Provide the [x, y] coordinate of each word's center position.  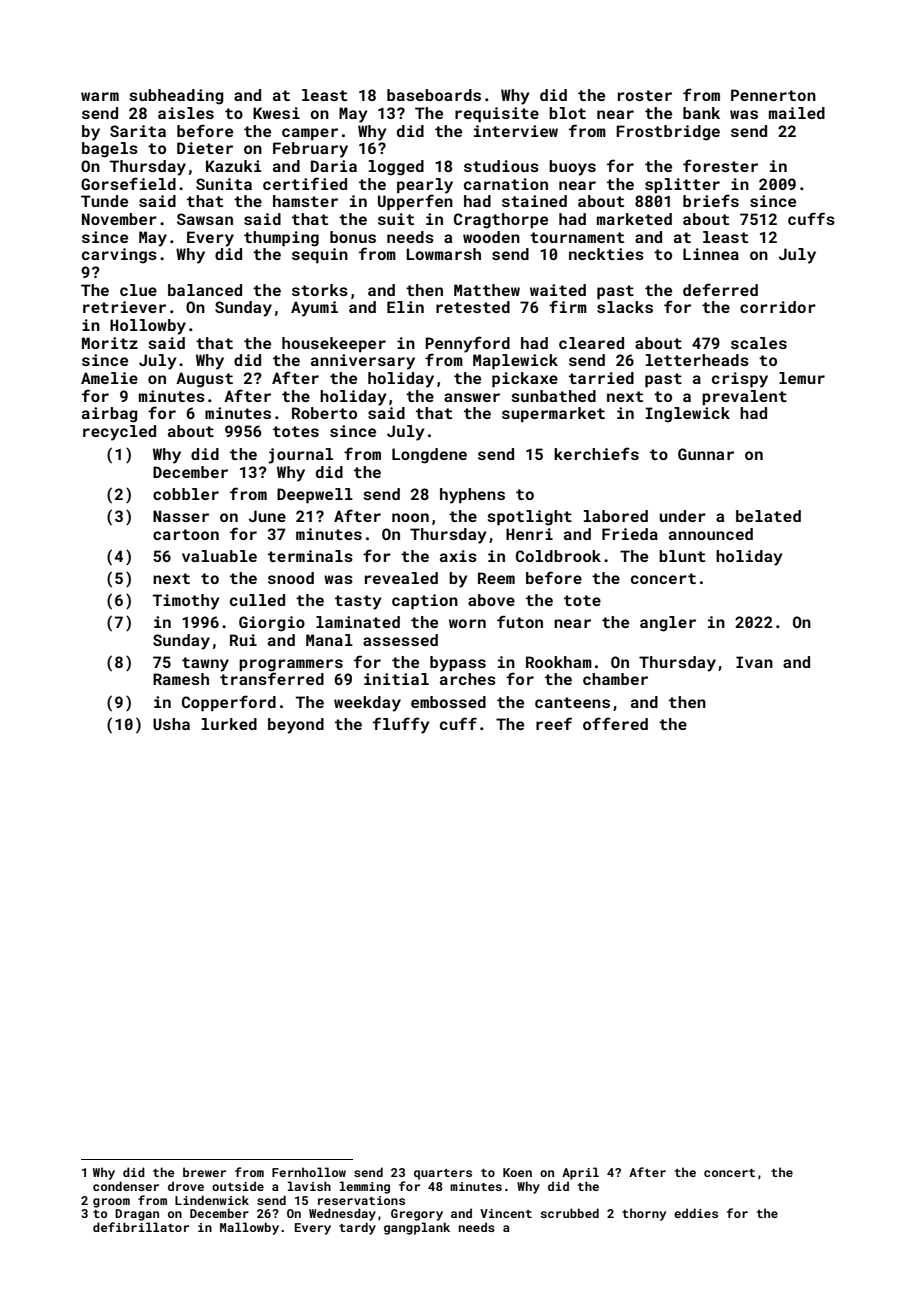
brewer [204, 1172]
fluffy [401, 725]
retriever [124, 307]
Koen [517, 1172]
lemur [802, 378]
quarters [443, 1174]
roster [645, 95]
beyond [296, 726]
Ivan [754, 662]
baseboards [434, 95]
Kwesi [276, 113]
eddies [696, 1213]
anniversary [363, 362]
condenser [126, 1186]
